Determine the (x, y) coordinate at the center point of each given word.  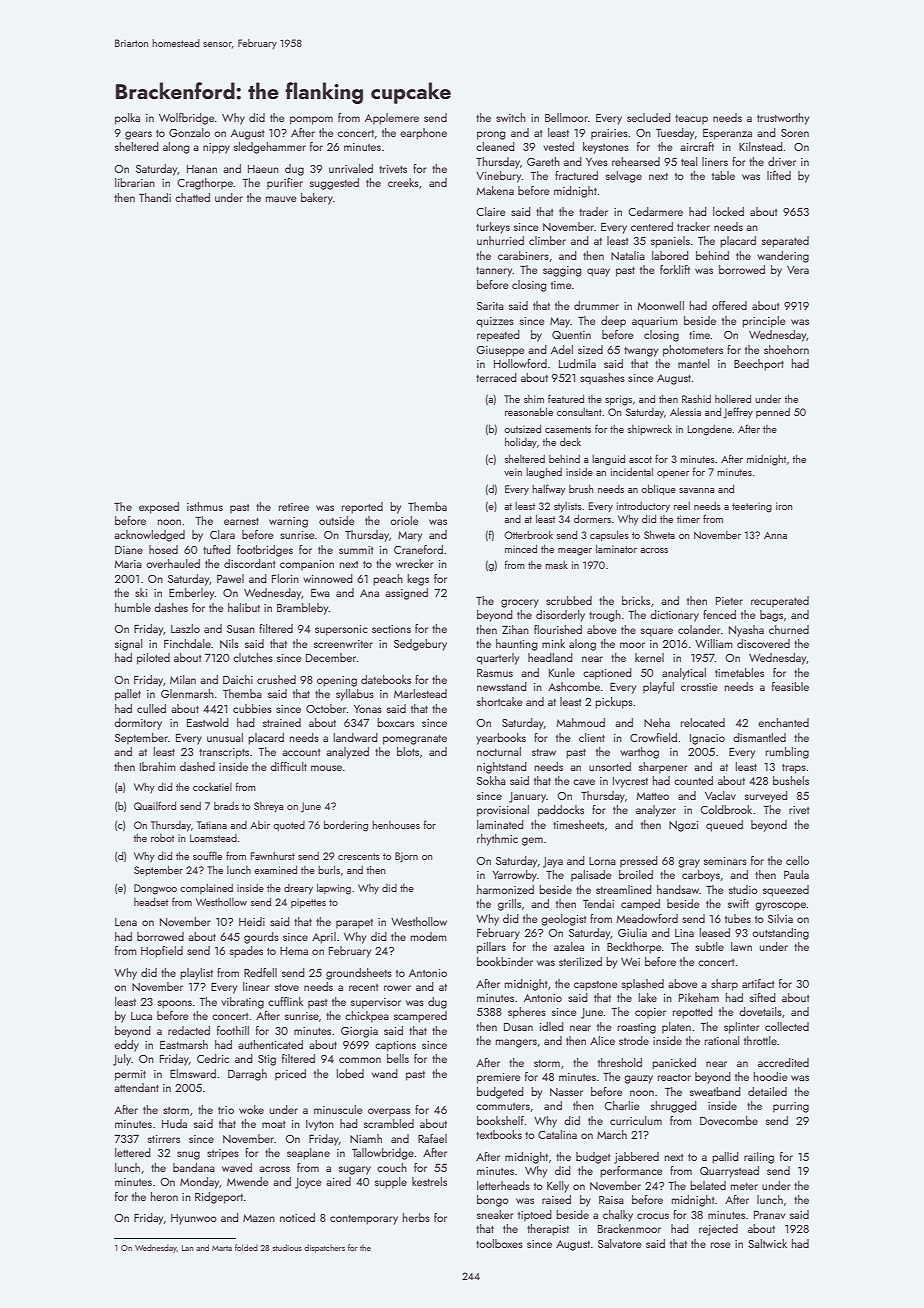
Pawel (230, 578)
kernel (649, 657)
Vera (798, 270)
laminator (616, 548)
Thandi (155, 197)
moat (273, 1124)
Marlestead (420, 693)
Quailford (155, 805)
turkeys (493, 228)
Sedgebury (420, 645)
